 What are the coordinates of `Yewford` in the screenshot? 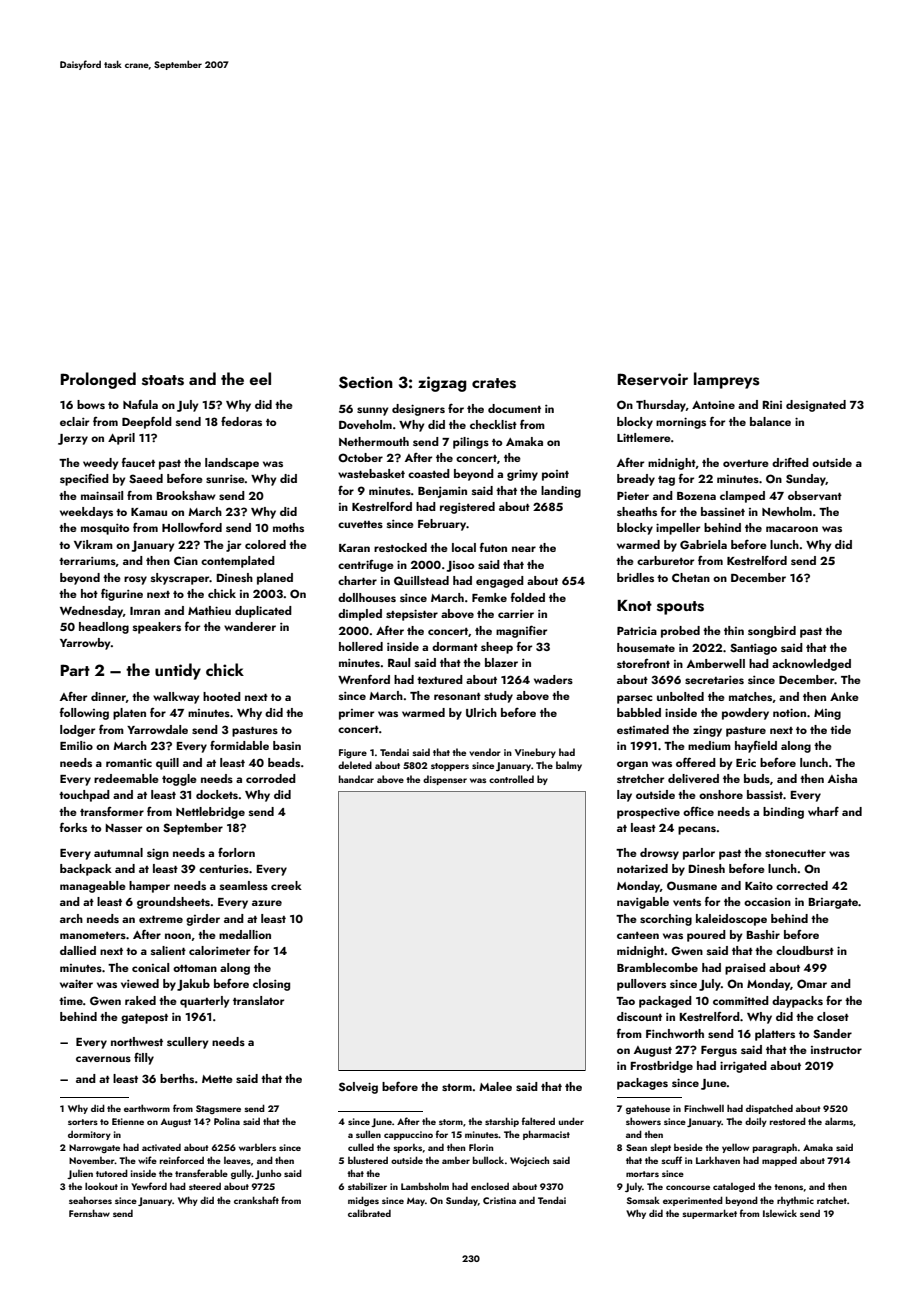 It's located at (149, 1186).
